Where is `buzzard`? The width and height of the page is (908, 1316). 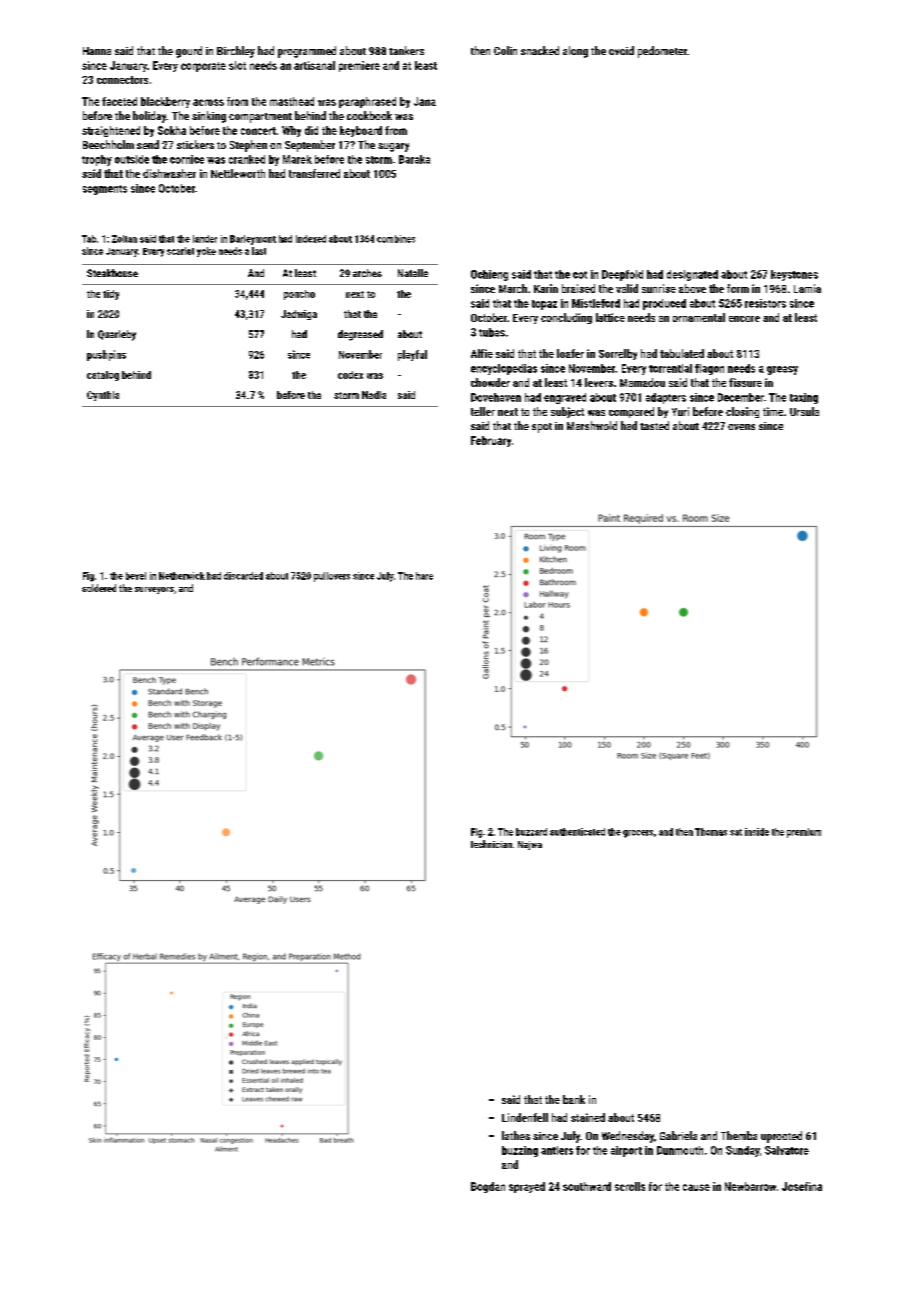
buzzard is located at coordinates (531, 832).
